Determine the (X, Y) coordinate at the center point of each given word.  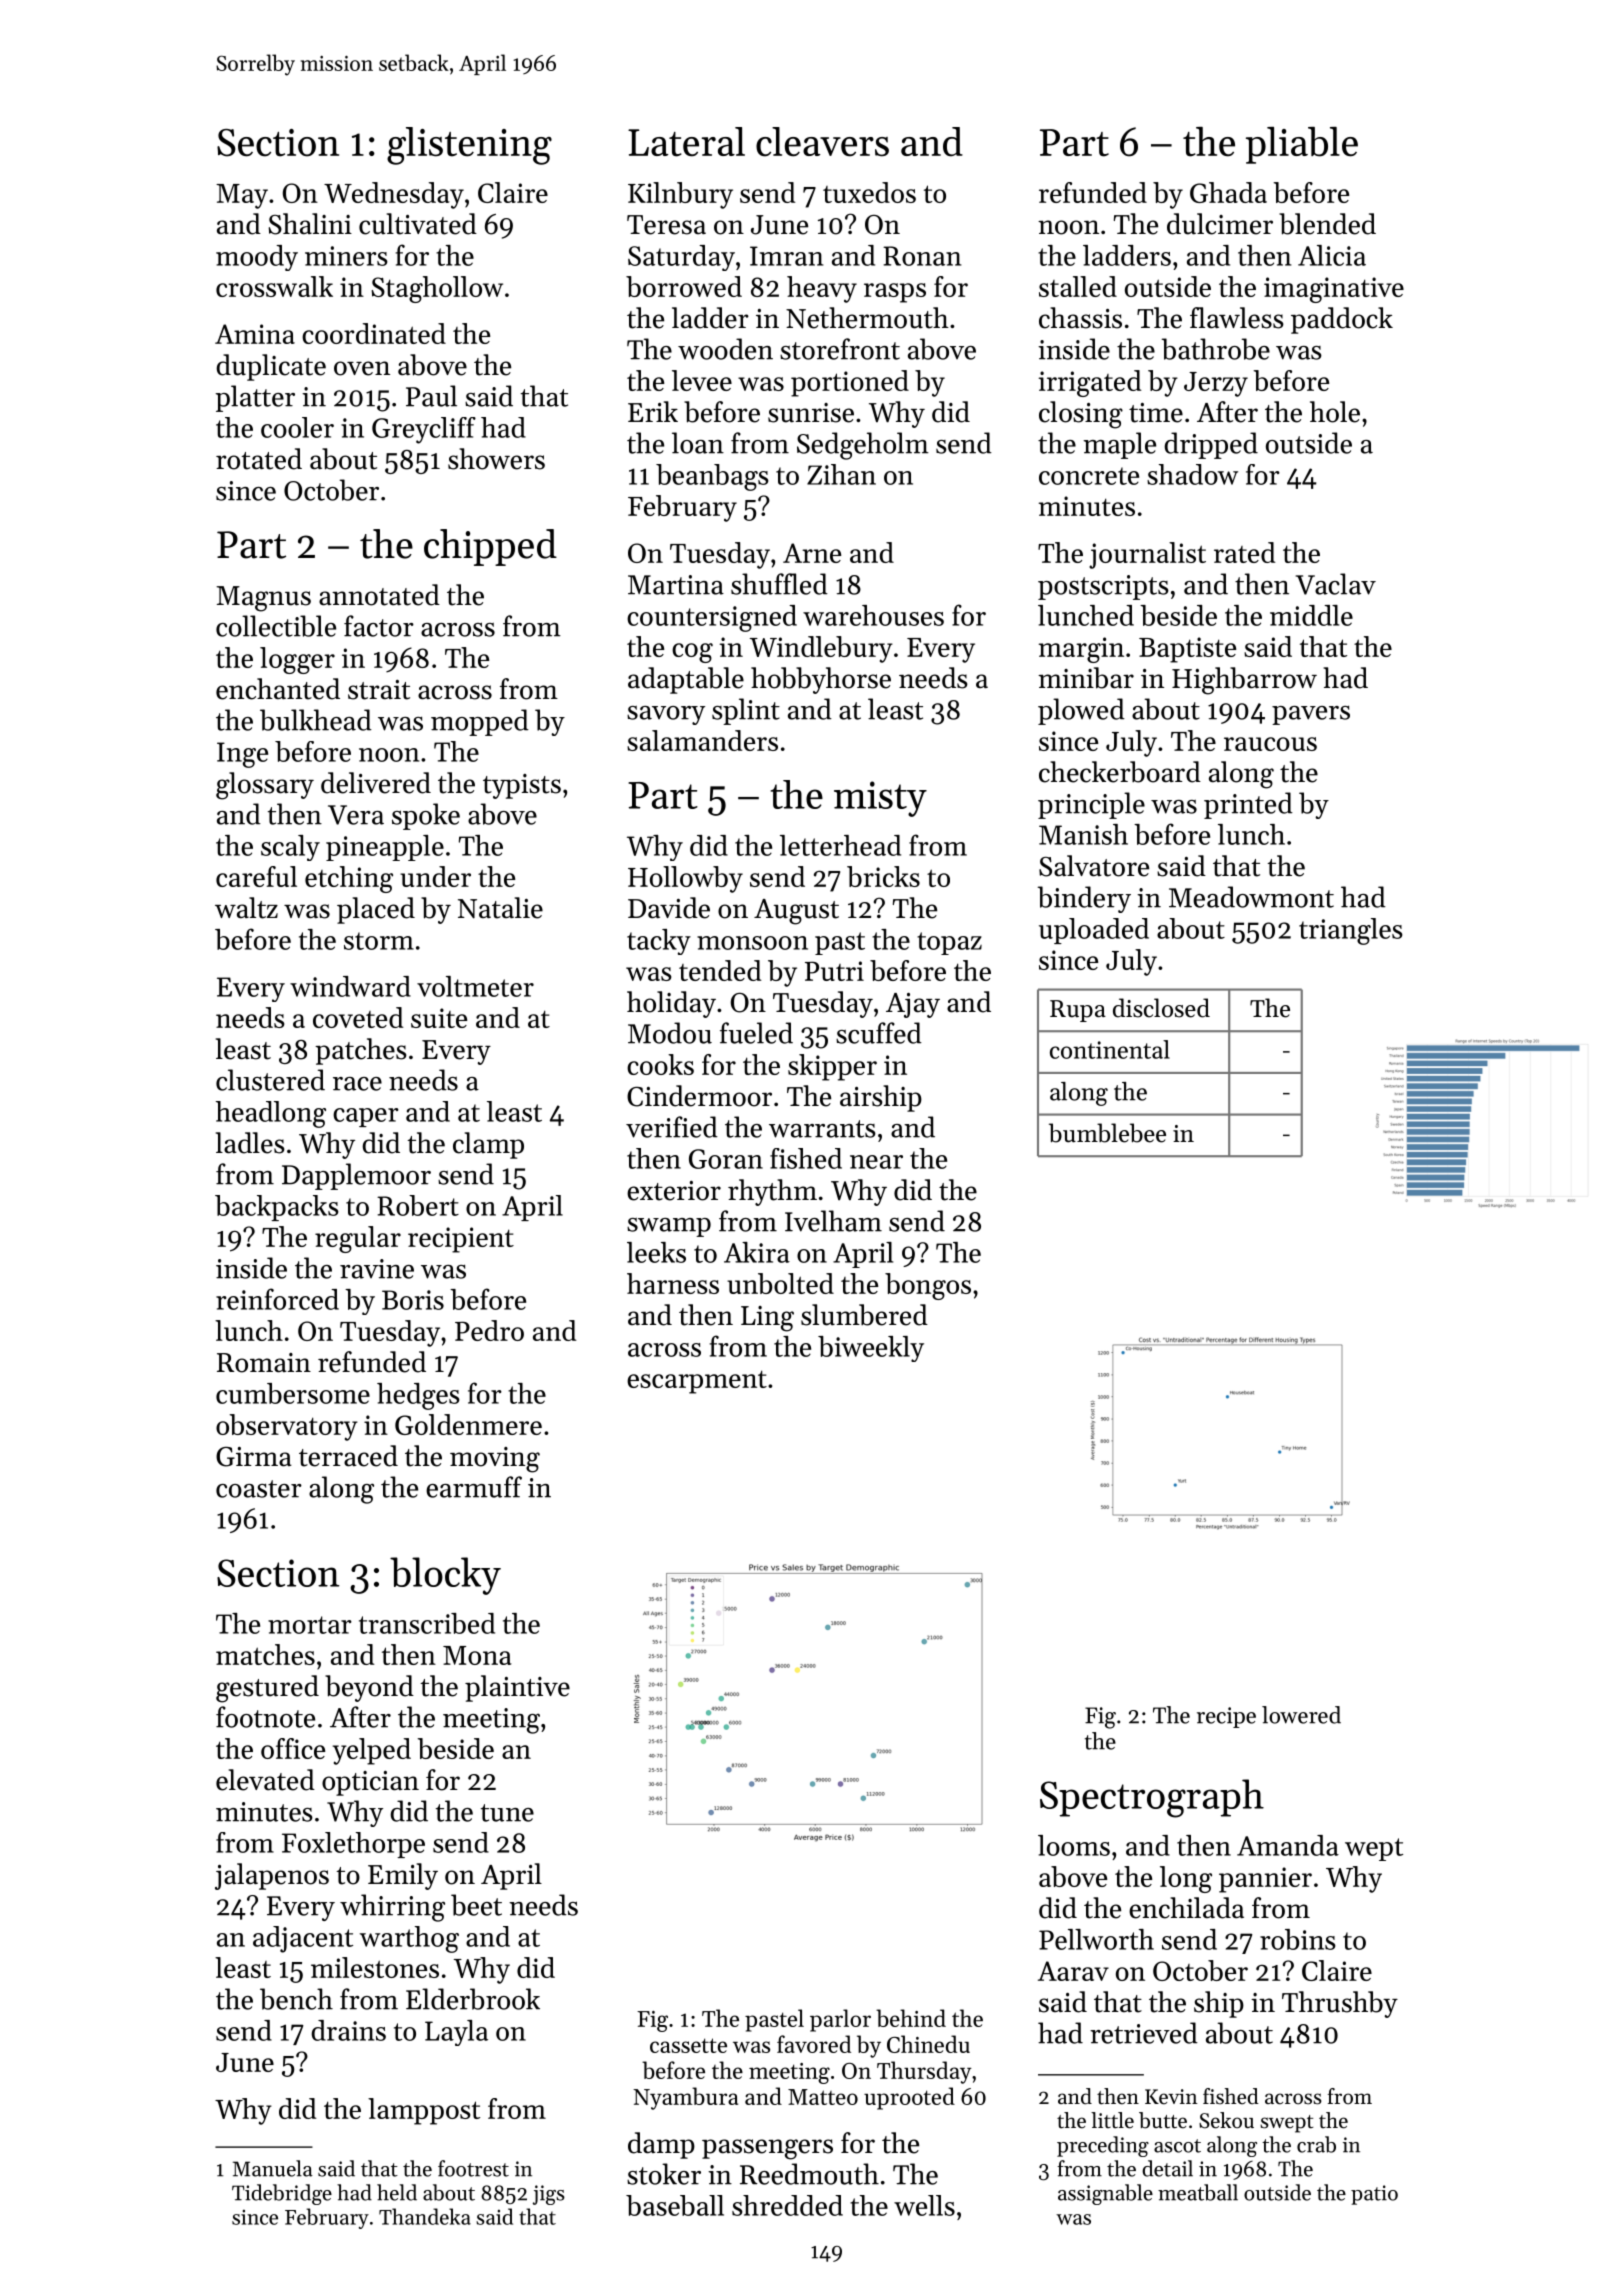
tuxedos (869, 192)
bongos (928, 1286)
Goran (726, 1159)
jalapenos (272, 1876)
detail (1167, 2168)
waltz (246, 908)
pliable (1302, 145)
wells (924, 2205)
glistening (469, 146)
